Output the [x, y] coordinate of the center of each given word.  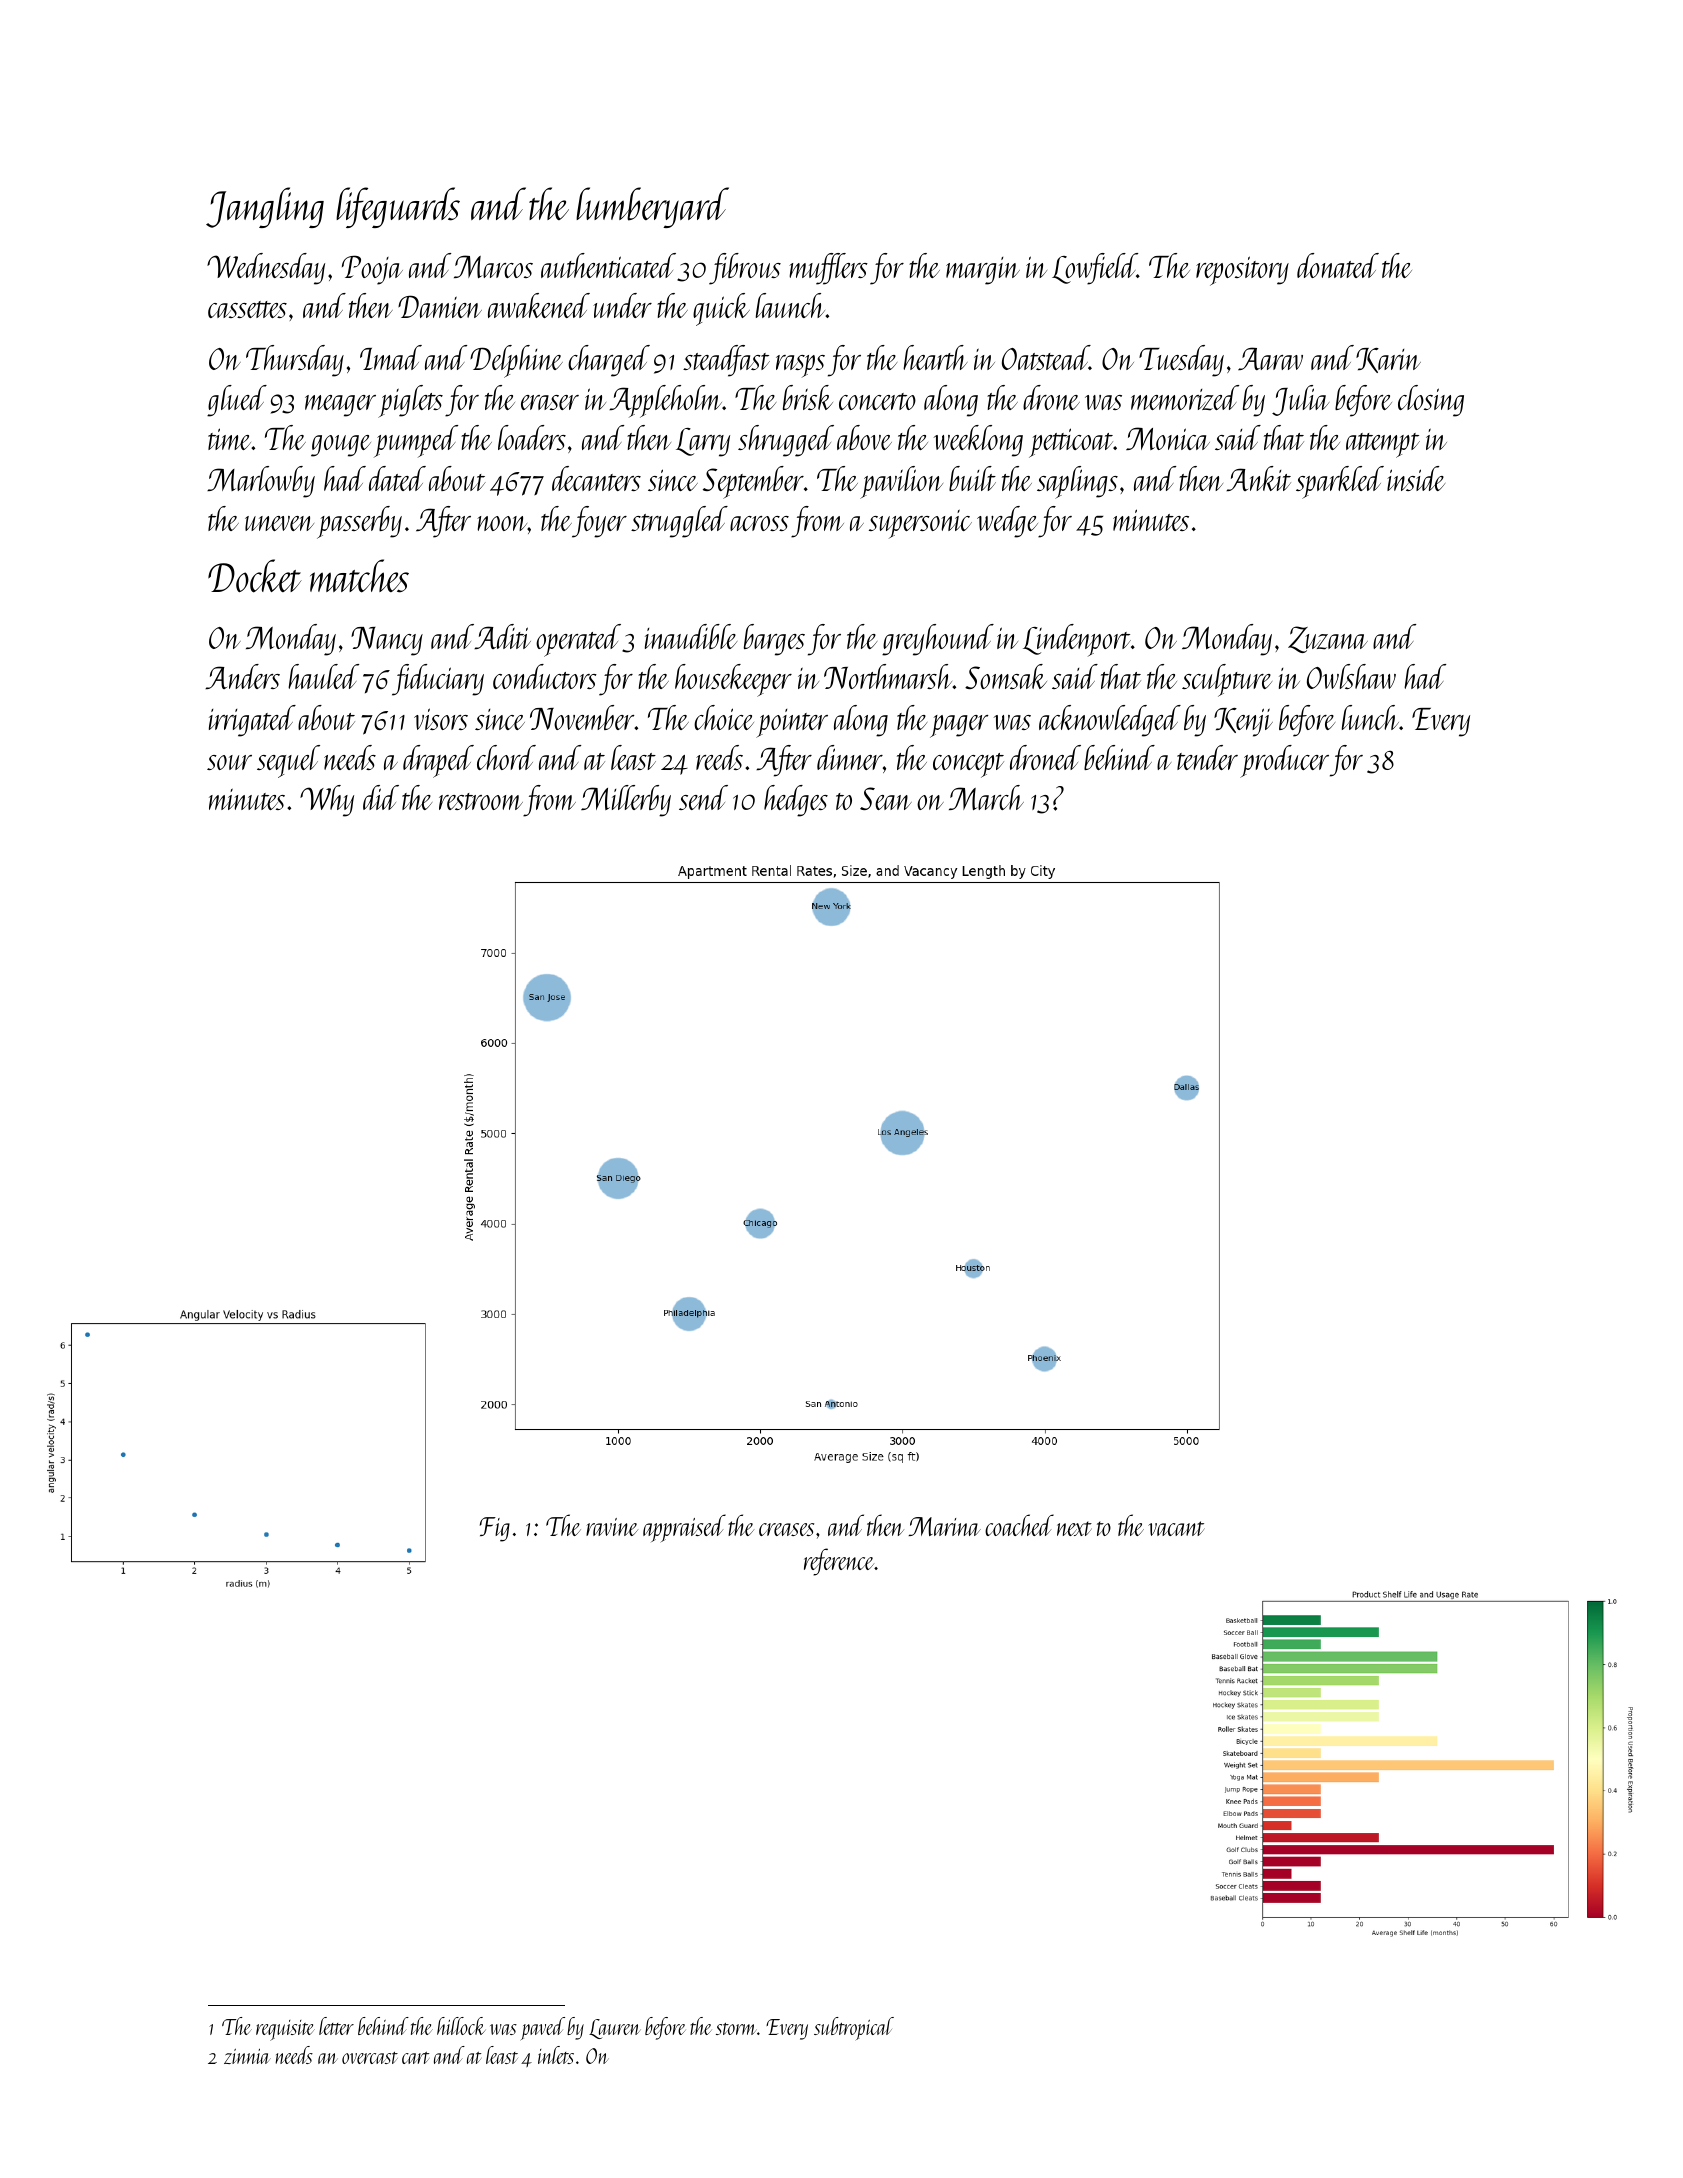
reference [839, 1562]
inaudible [691, 636]
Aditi [502, 636]
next [1074, 1528]
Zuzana [1328, 639]
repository [1242, 271]
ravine [612, 1527]
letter [336, 2026]
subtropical [854, 2028]
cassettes [247, 309]
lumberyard [652, 207]
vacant [1176, 1528]
